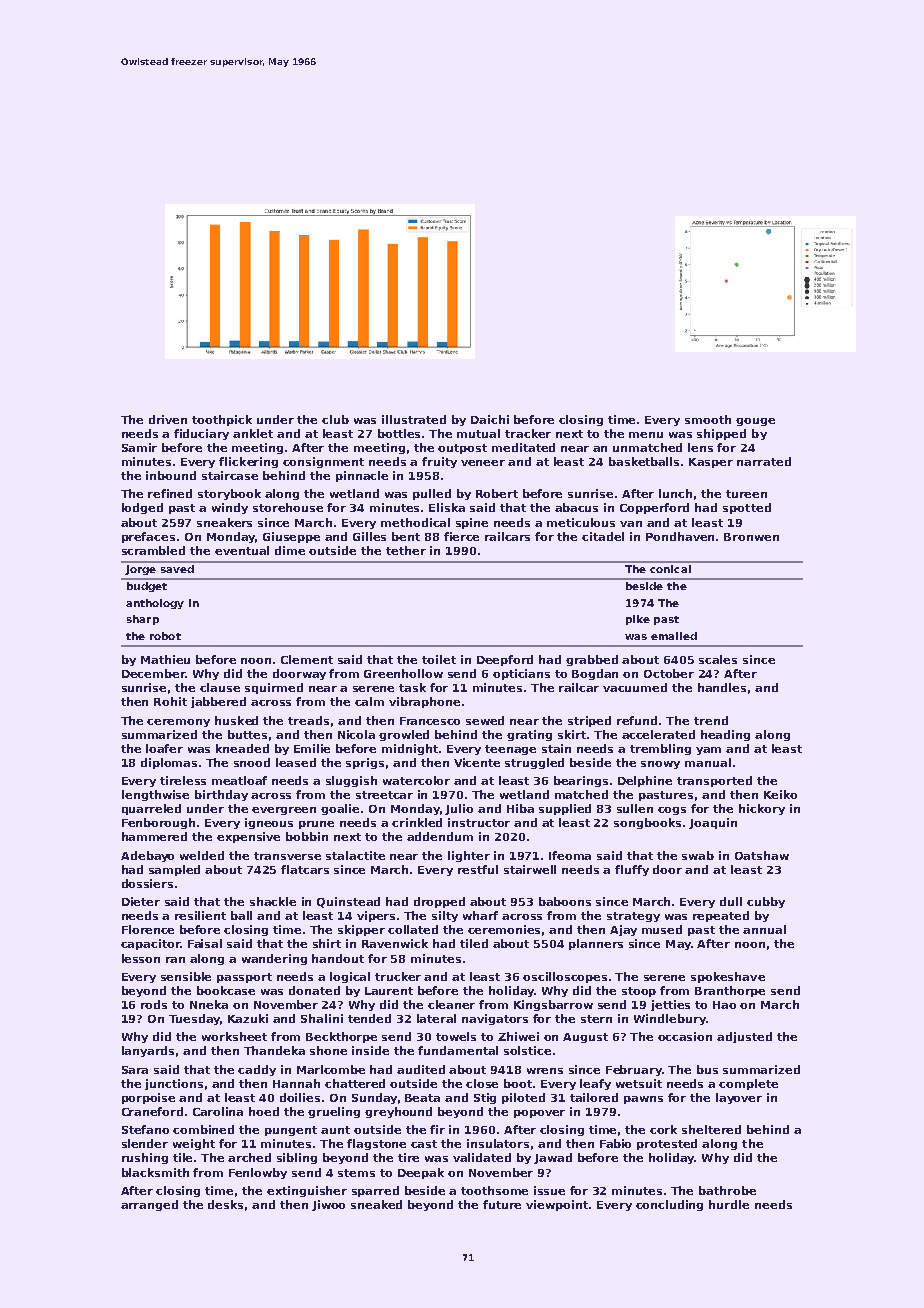 This image has height=1308, width=924. I want to click on illustrated, so click(414, 419).
